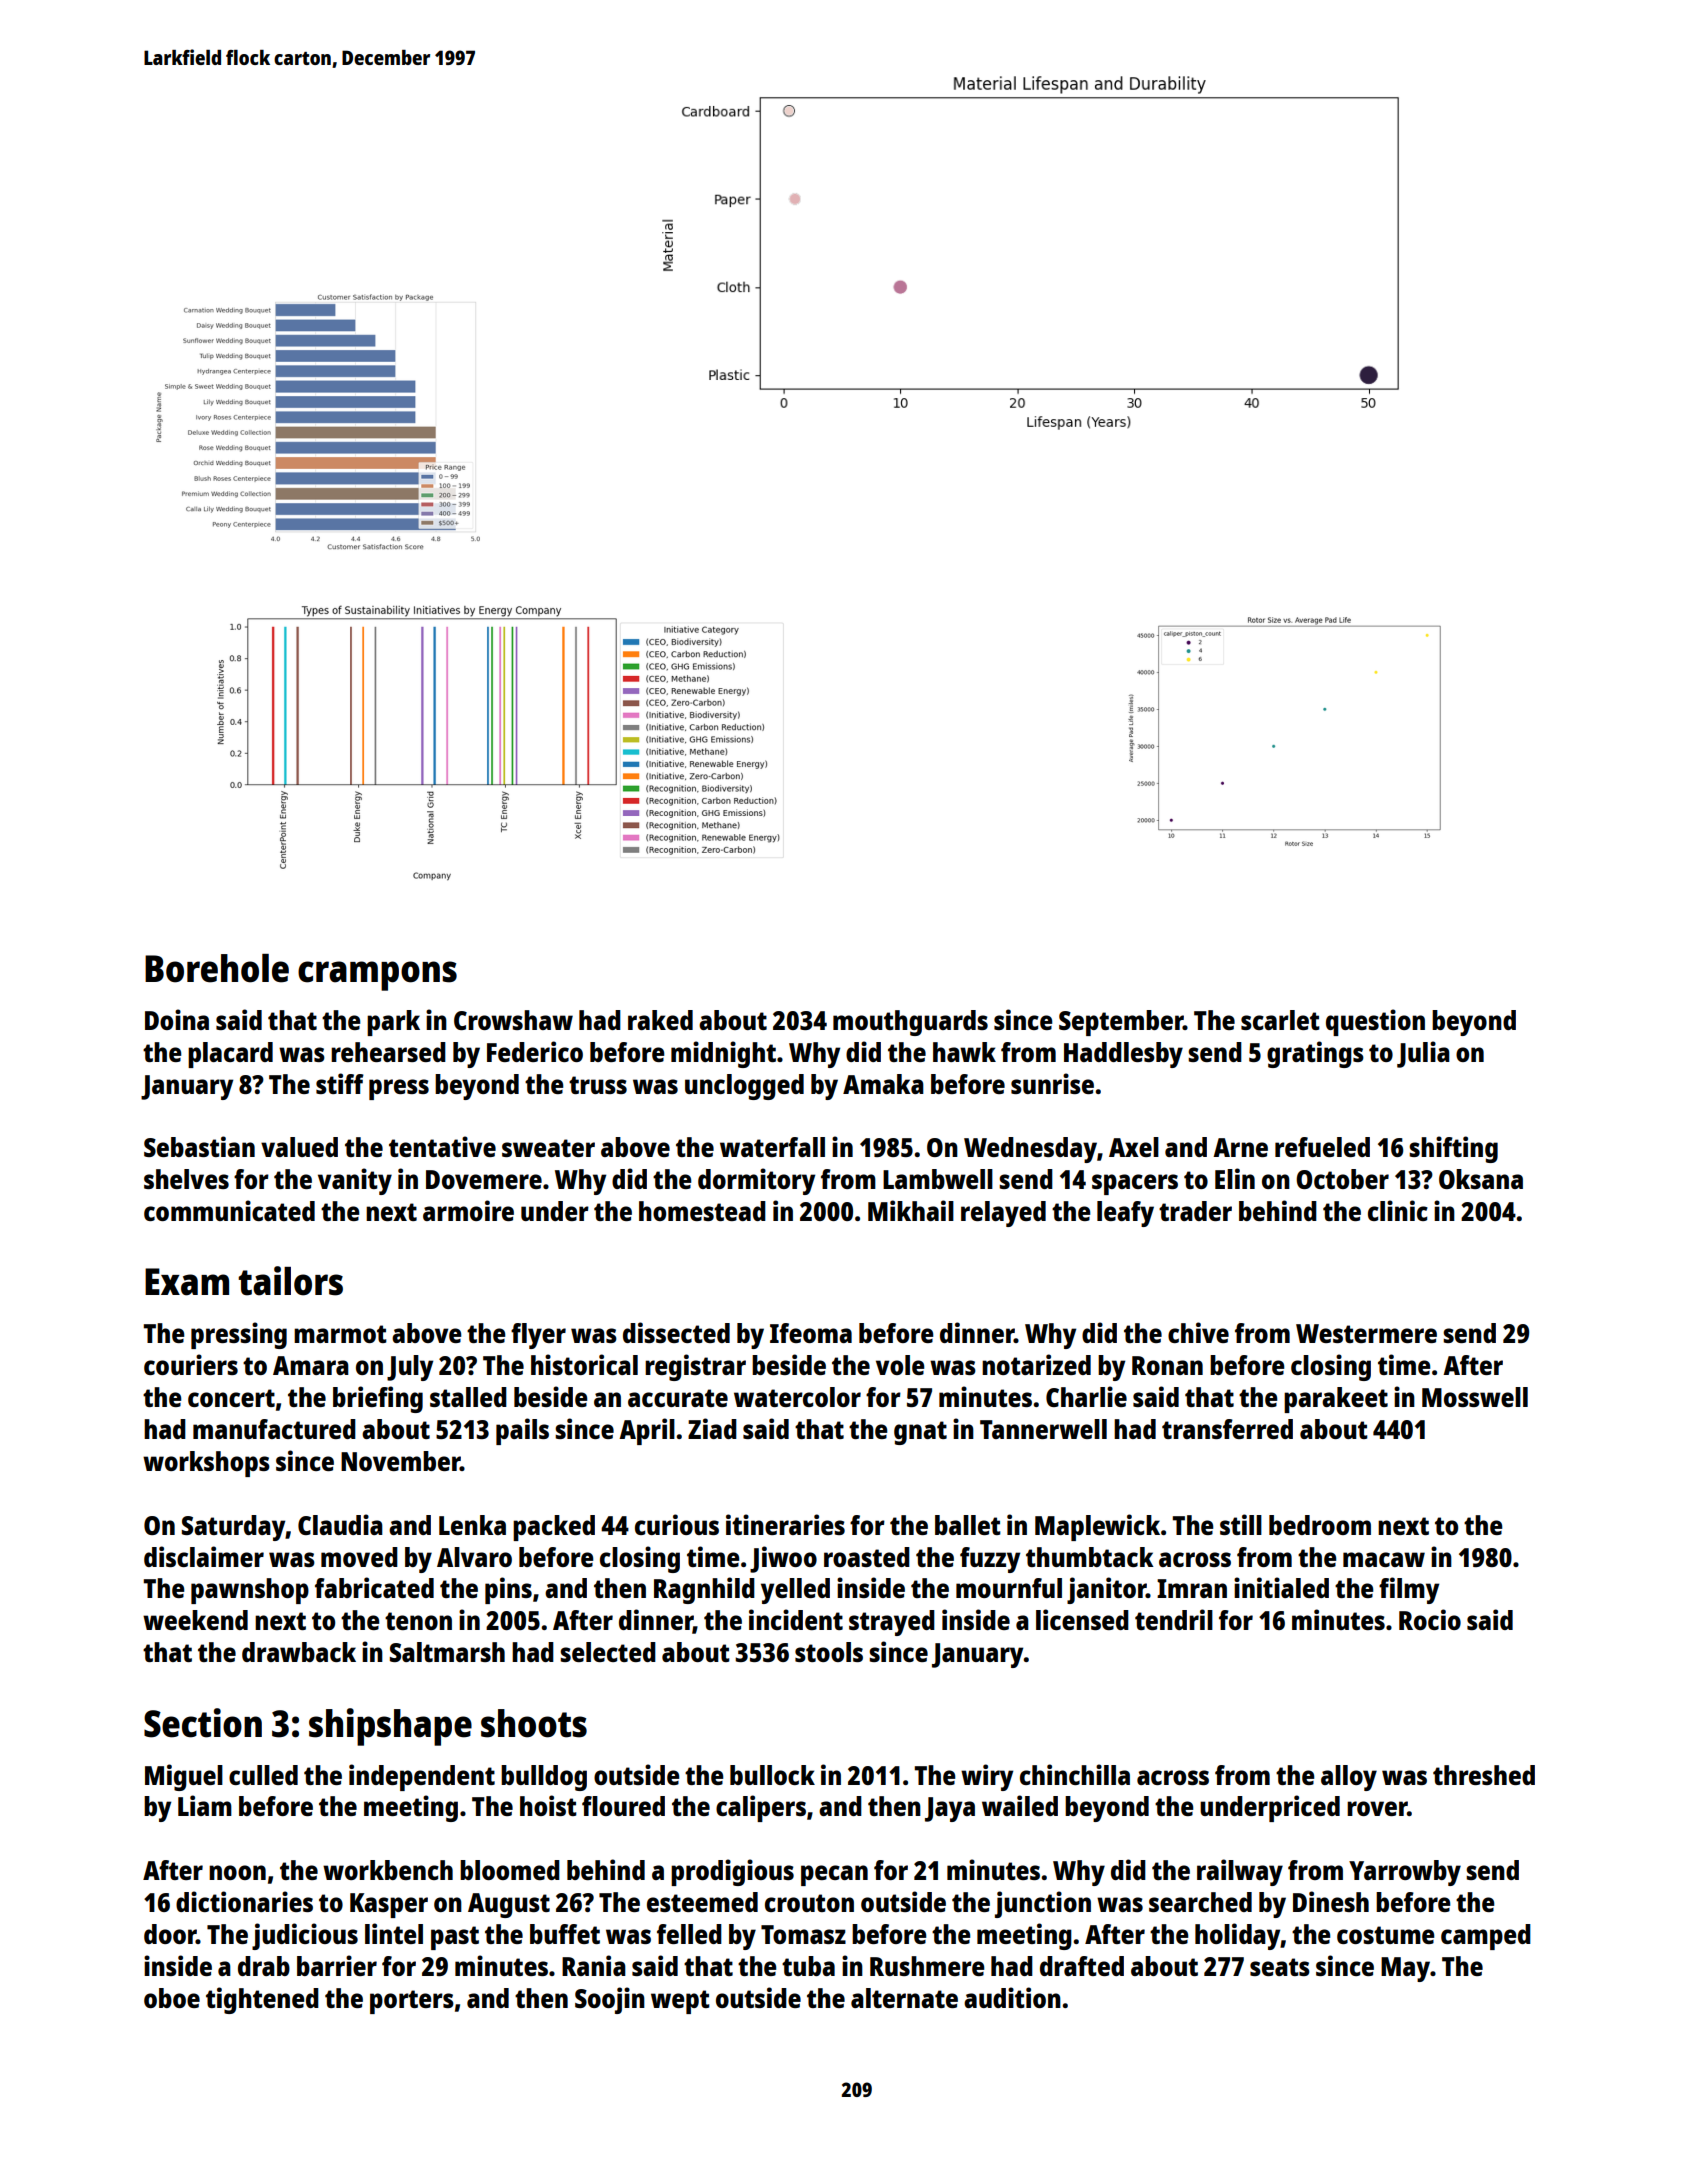 The width and height of the image is (1683, 2178). What do you see at coordinates (1484, 1775) in the image?
I see `threshed` at bounding box center [1484, 1775].
